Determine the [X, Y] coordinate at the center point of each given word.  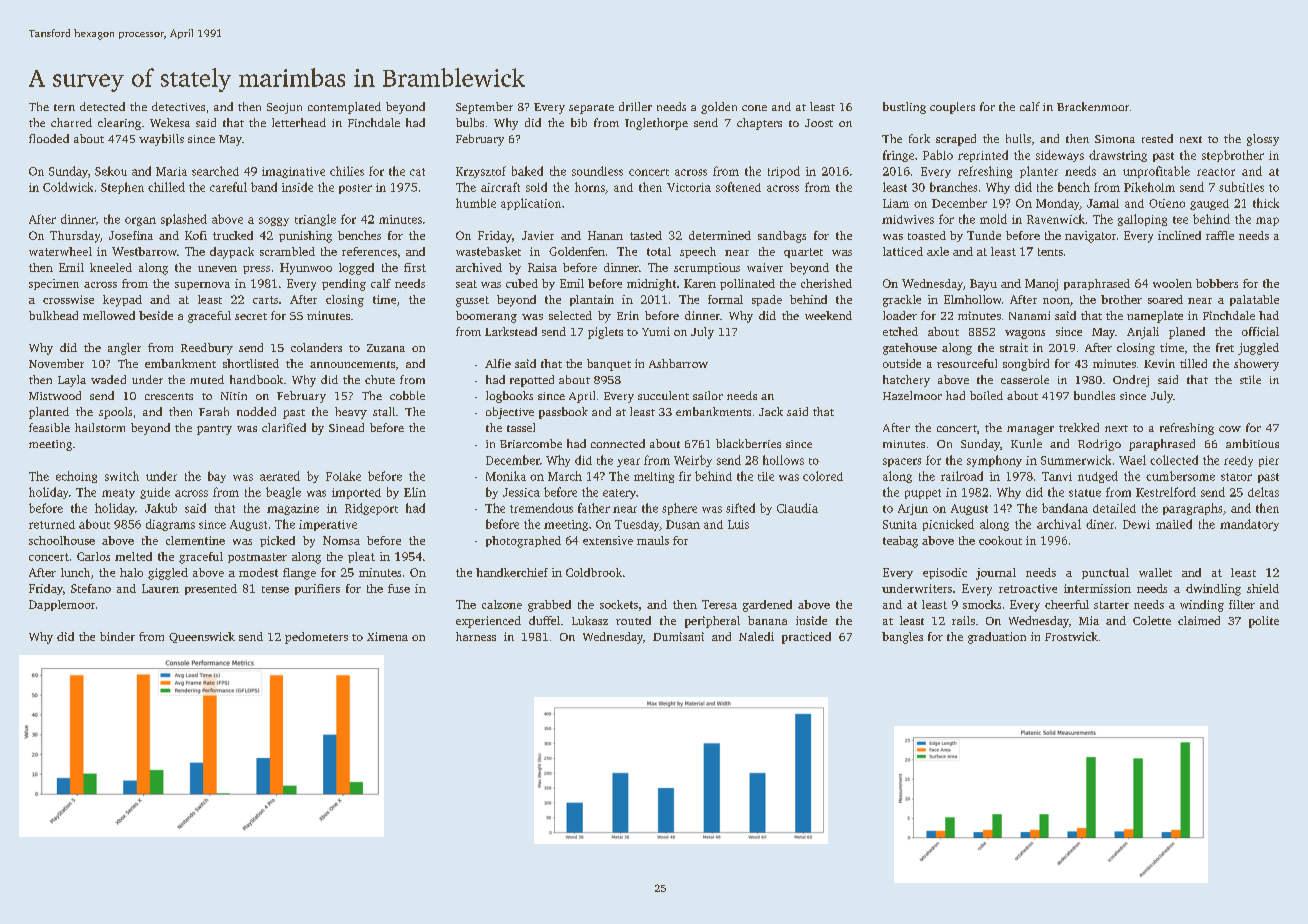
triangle [315, 220]
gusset [472, 301]
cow [1230, 429]
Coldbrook [594, 572]
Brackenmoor [1093, 106]
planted [49, 413]
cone [754, 108]
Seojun [284, 108]
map [1267, 221]
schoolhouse [62, 540]
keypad [122, 301]
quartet [803, 253]
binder [117, 636]
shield [1263, 588]
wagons [1025, 334]
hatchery [906, 381]
